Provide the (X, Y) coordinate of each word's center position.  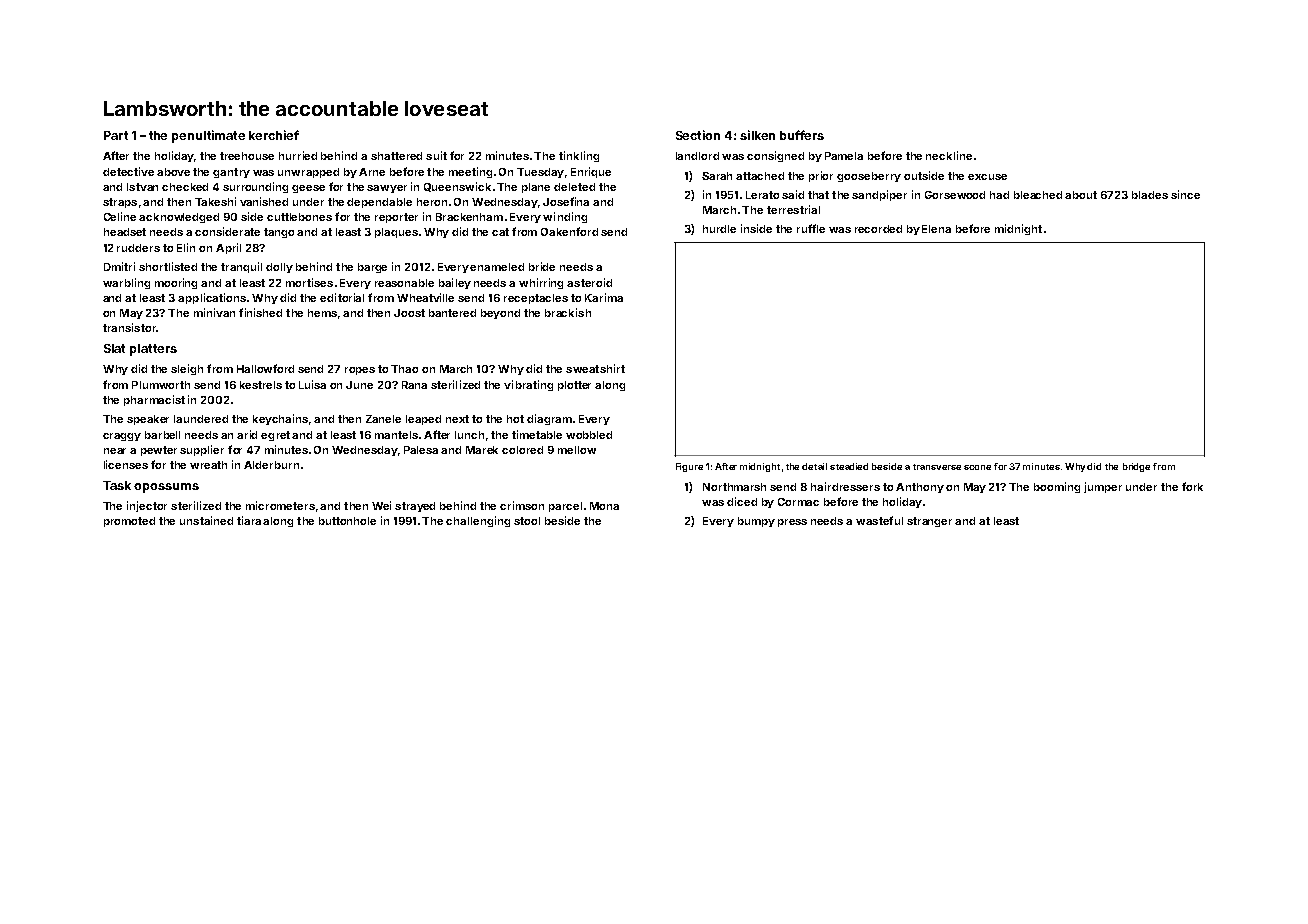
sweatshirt (595, 368)
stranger (929, 522)
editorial (342, 297)
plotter (574, 386)
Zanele (383, 419)
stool (527, 521)
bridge (1136, 467)
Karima (604, 297)
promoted (129, 522)
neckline (949, 155)
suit (436, 155)
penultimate (208, 136)
